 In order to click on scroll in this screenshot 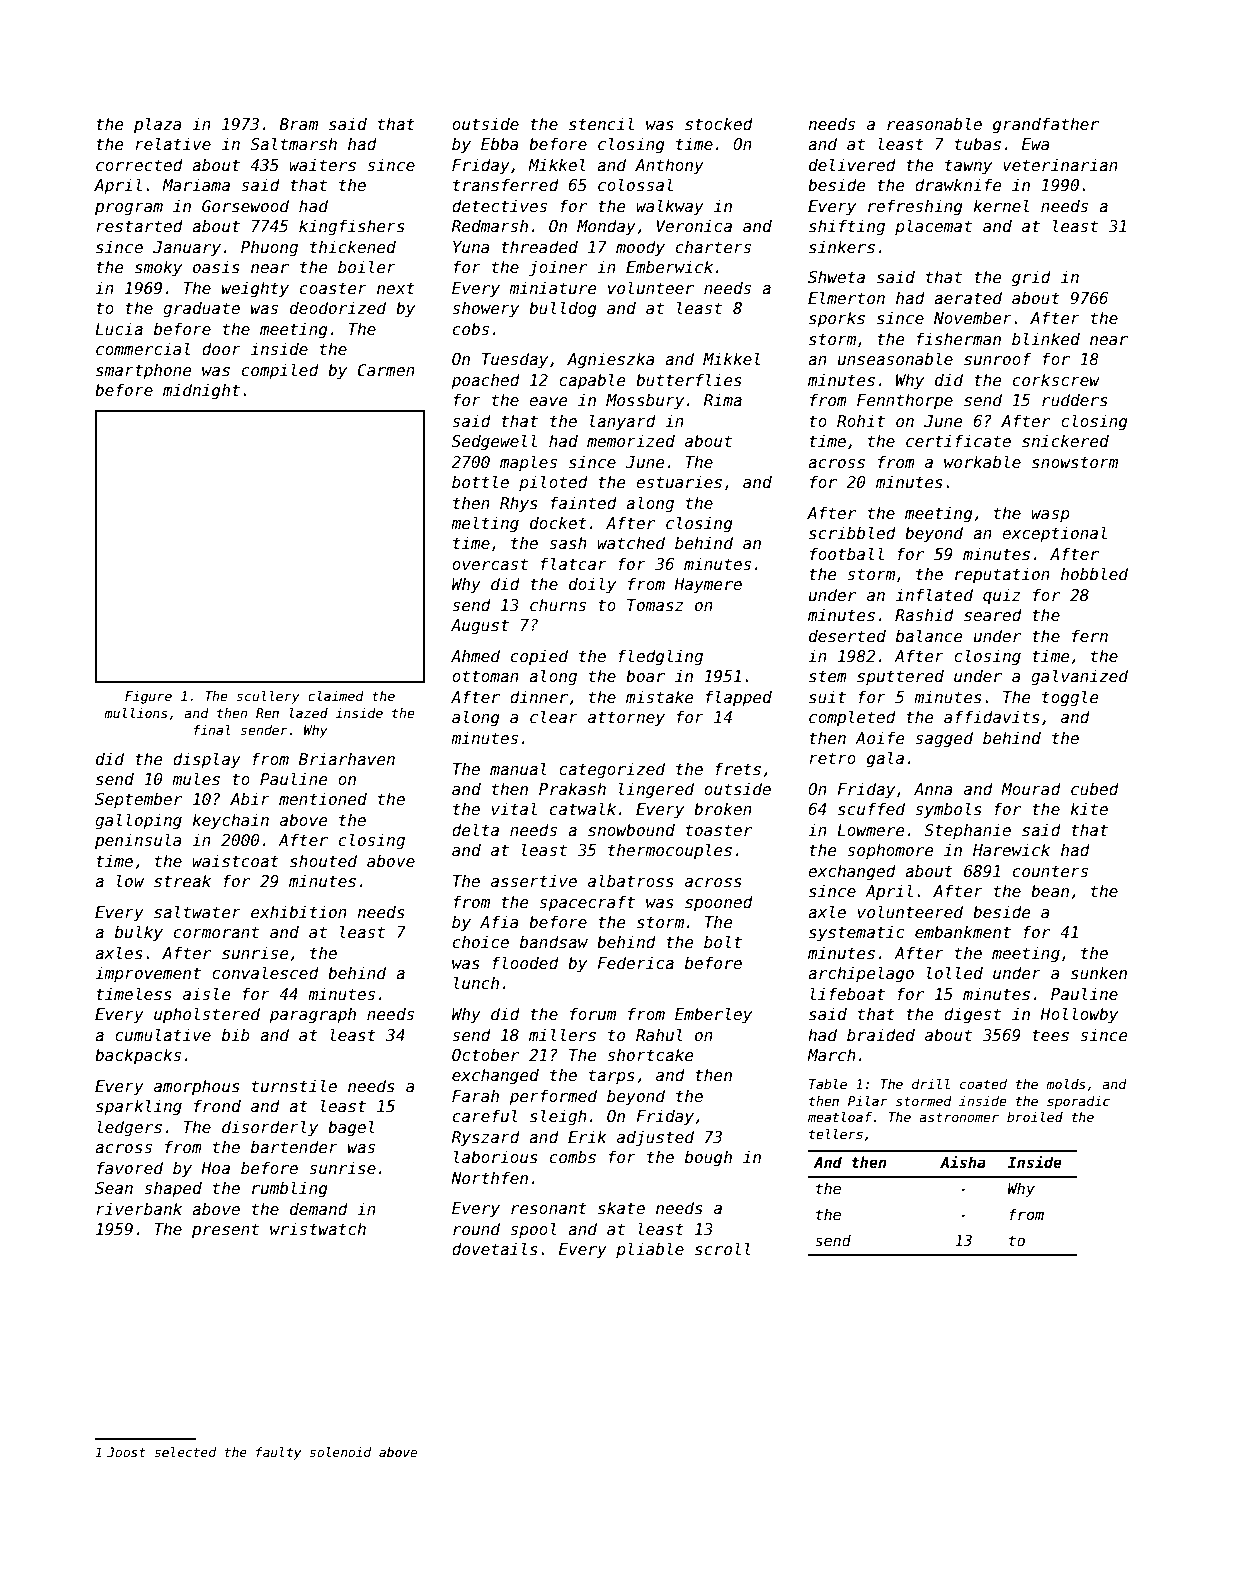, I will do `click(723, 1248)`.
